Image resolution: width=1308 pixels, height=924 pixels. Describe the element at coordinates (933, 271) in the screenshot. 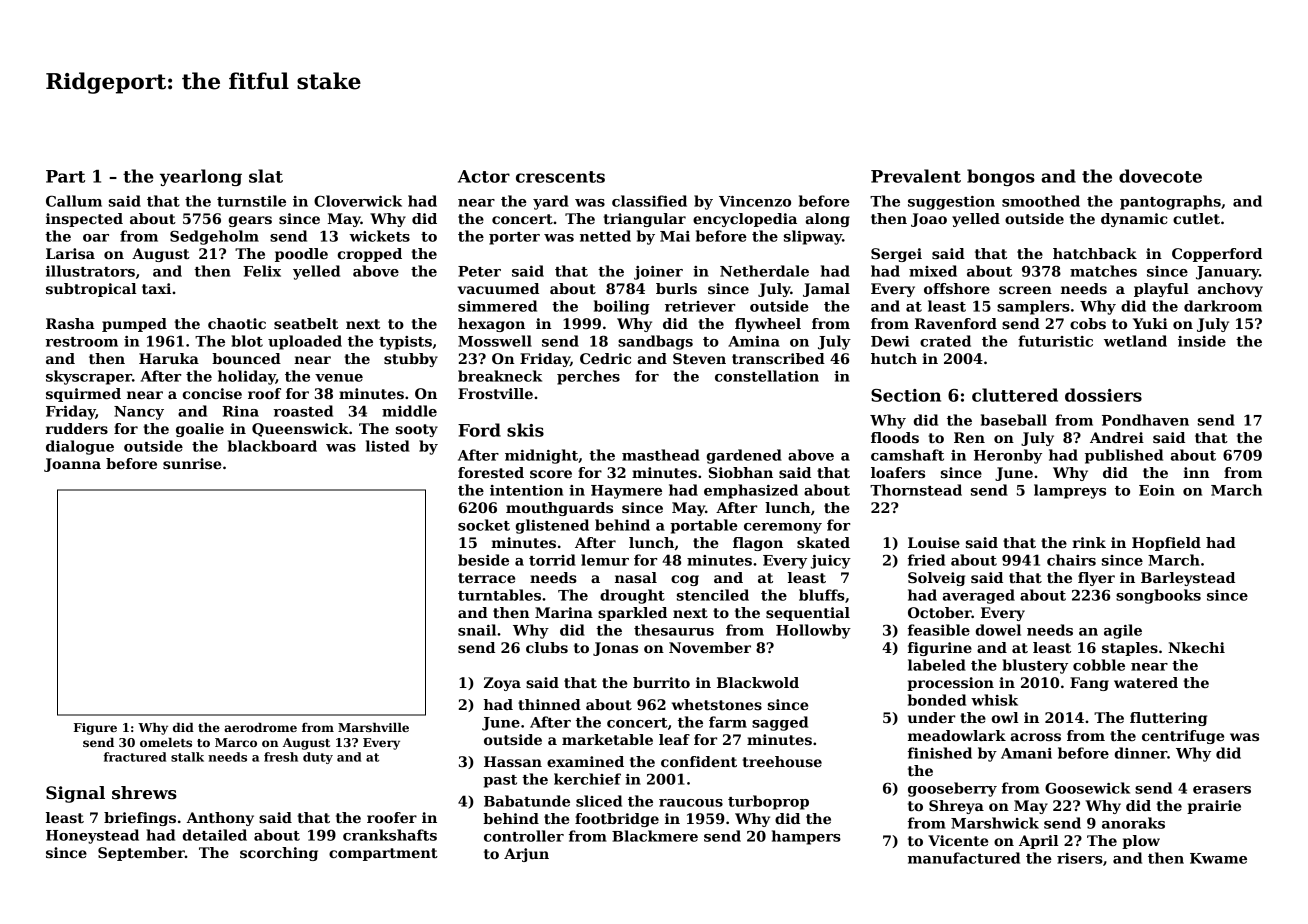

I see `mixed` at that location.
